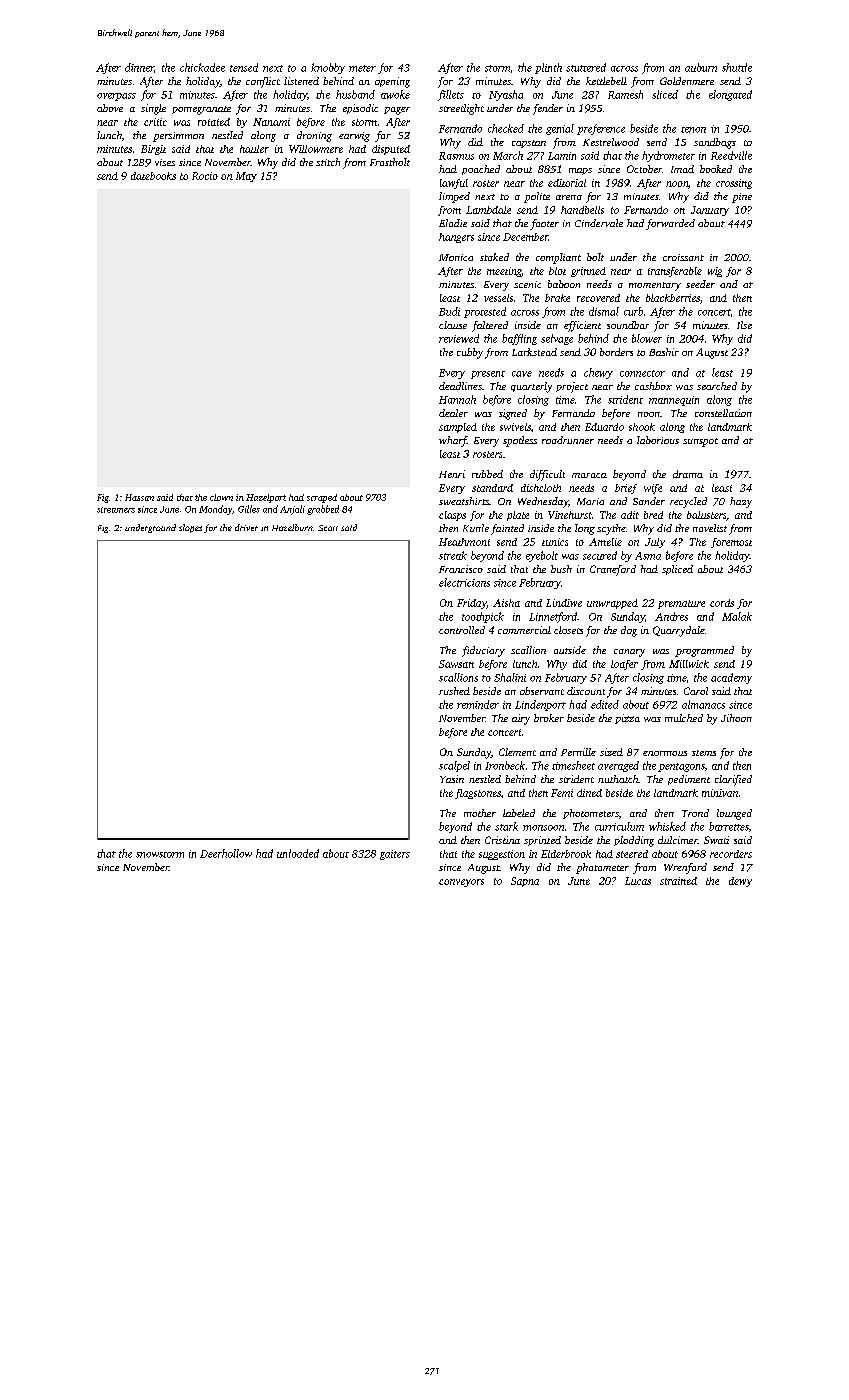 This image has height=1400, width=849. Describe the element at coordinates (449, 311) in the image. I see `Budi` at that location.
